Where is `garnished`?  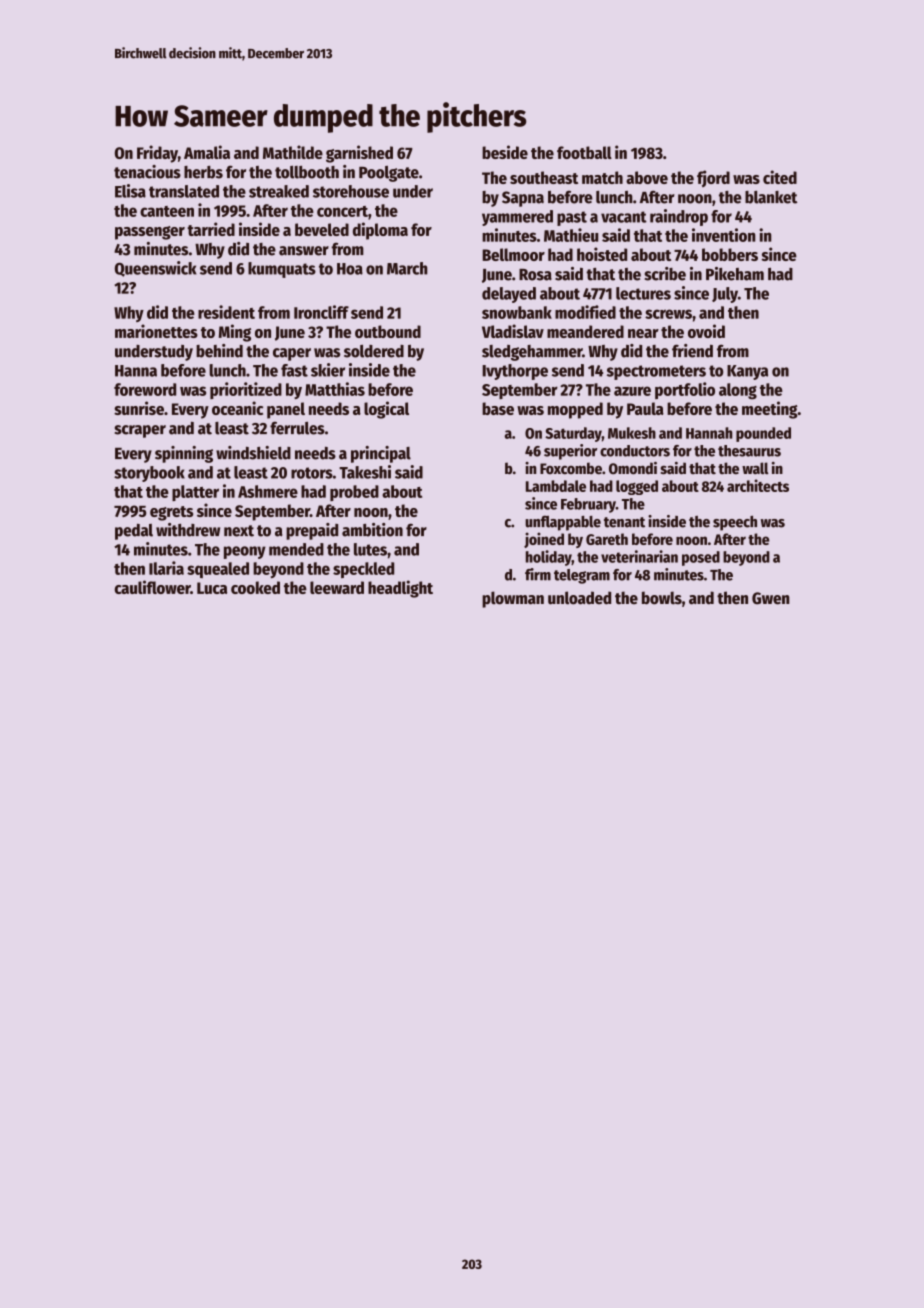
garnished is located at coordinates (359, 154).
